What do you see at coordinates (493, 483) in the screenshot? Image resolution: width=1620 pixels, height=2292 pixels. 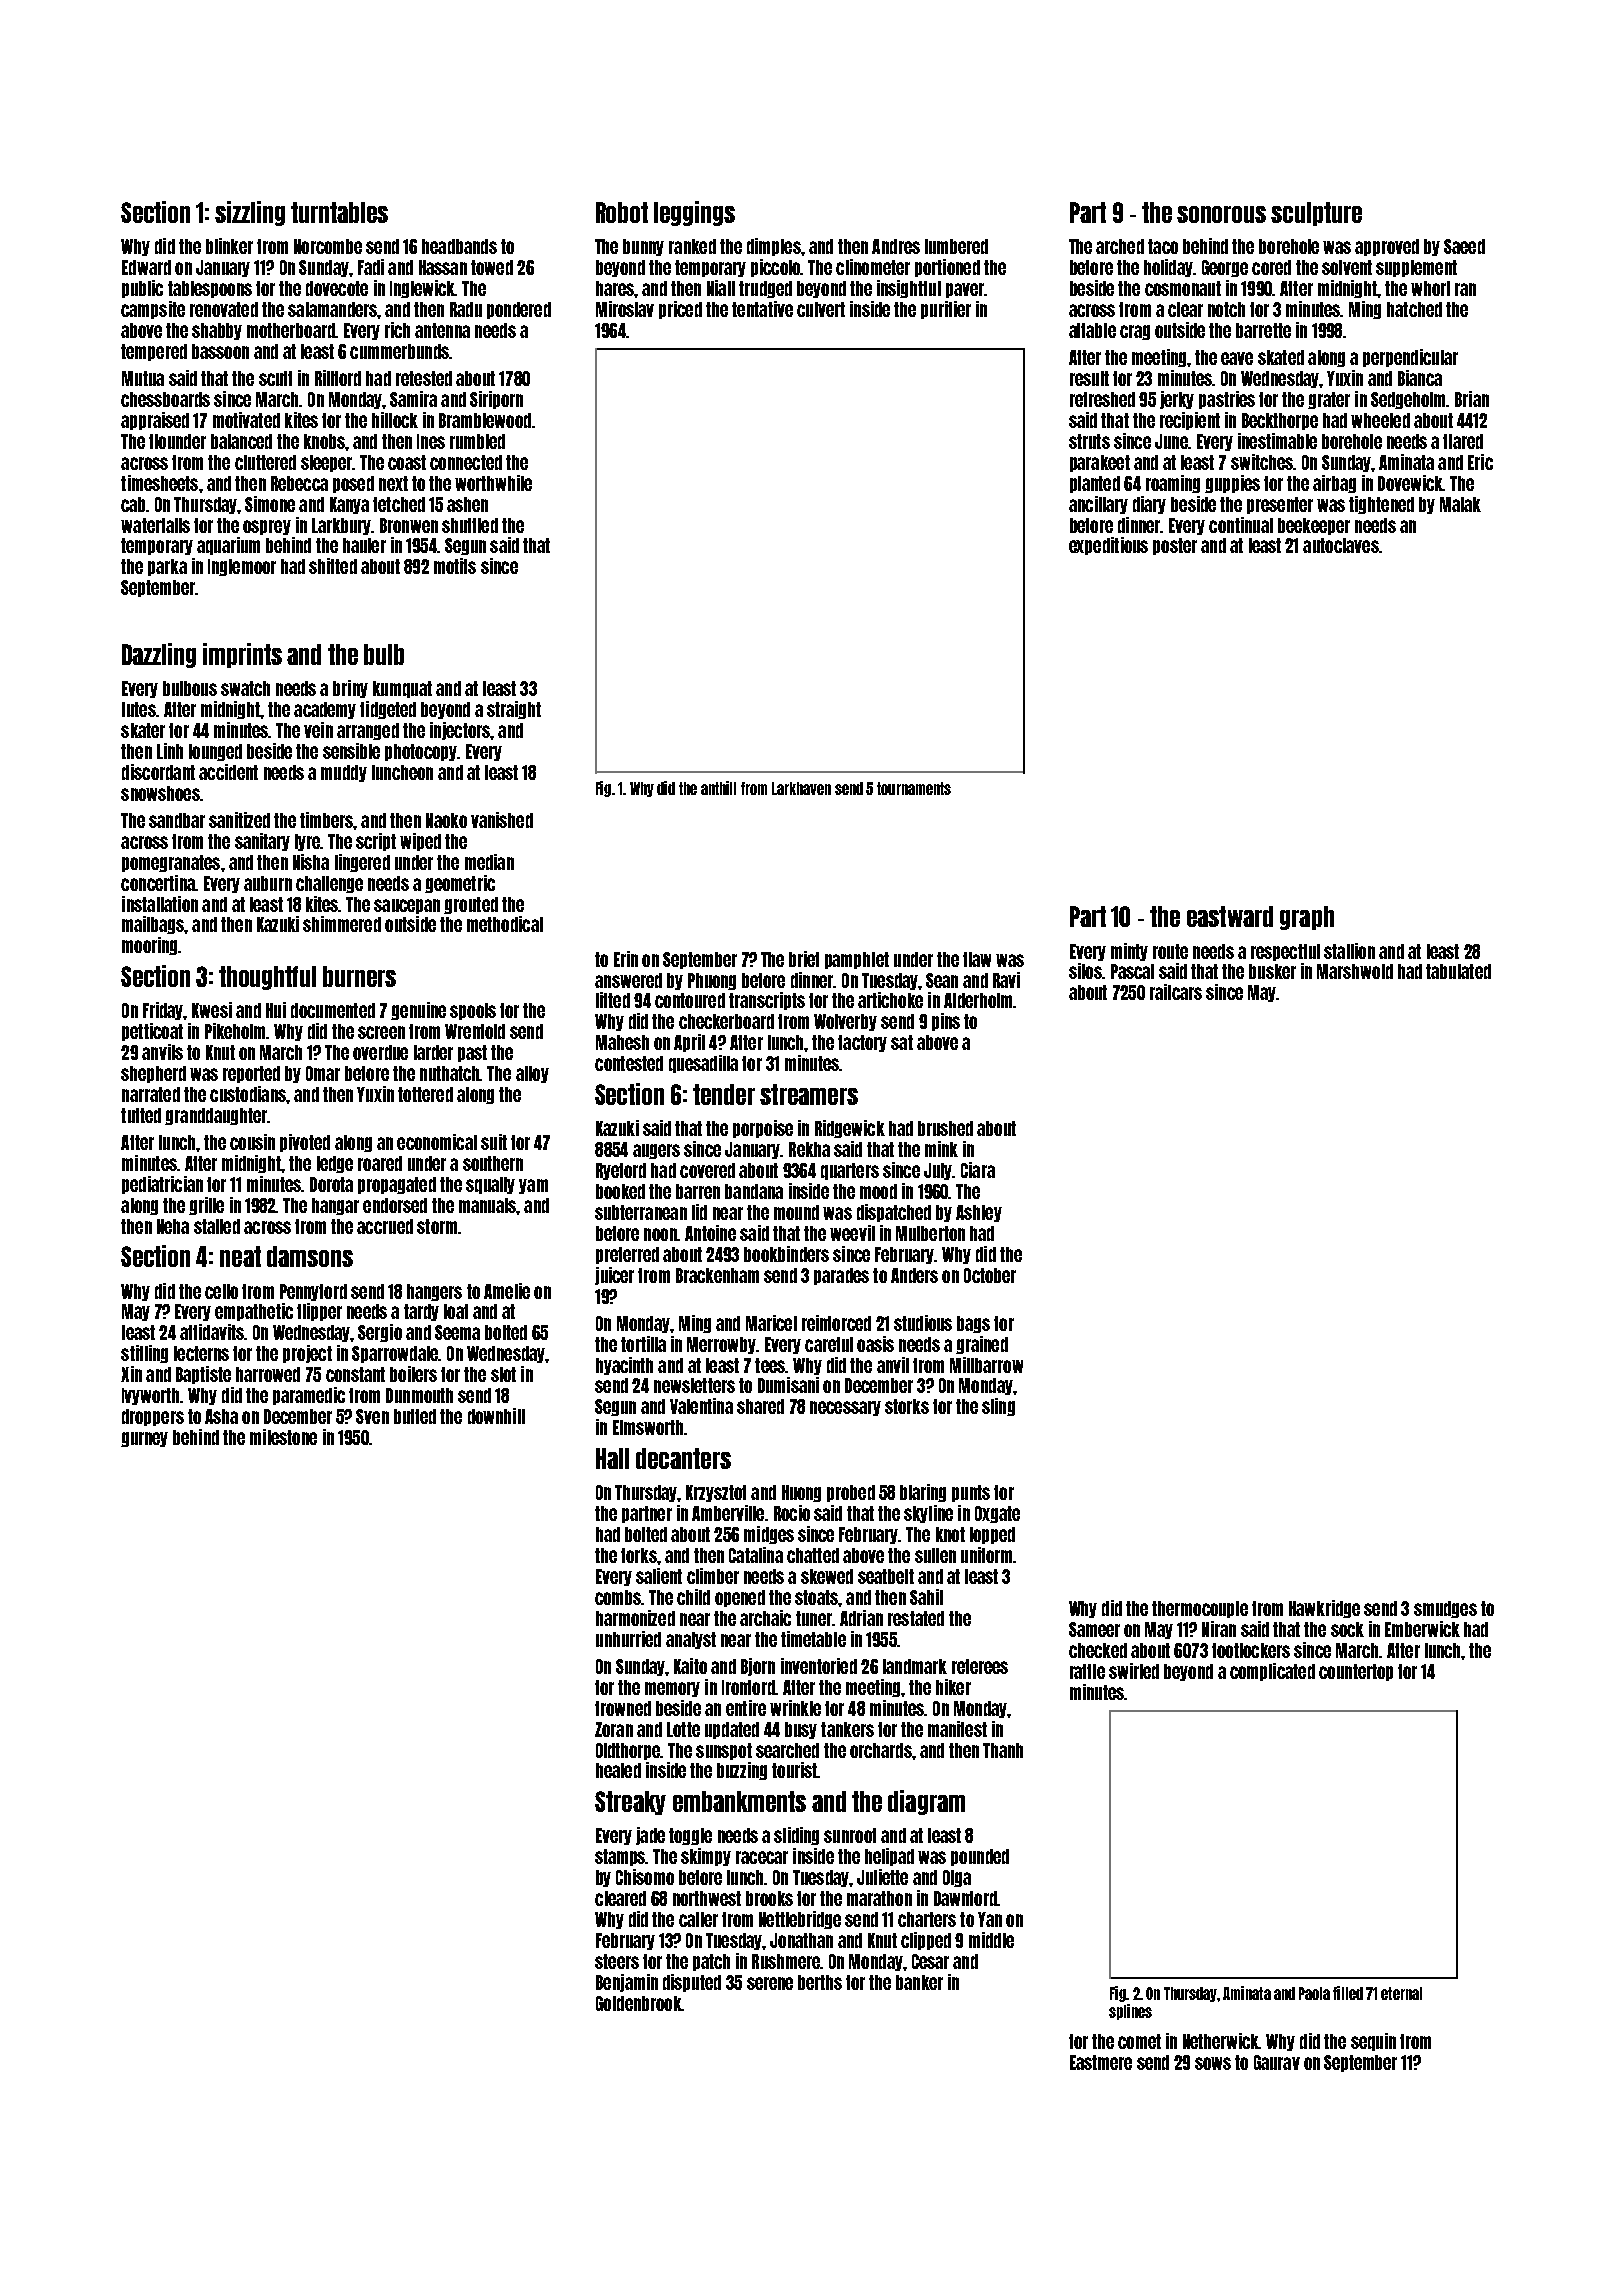 I see `worthwhile` at bounding box center [493, 483].
